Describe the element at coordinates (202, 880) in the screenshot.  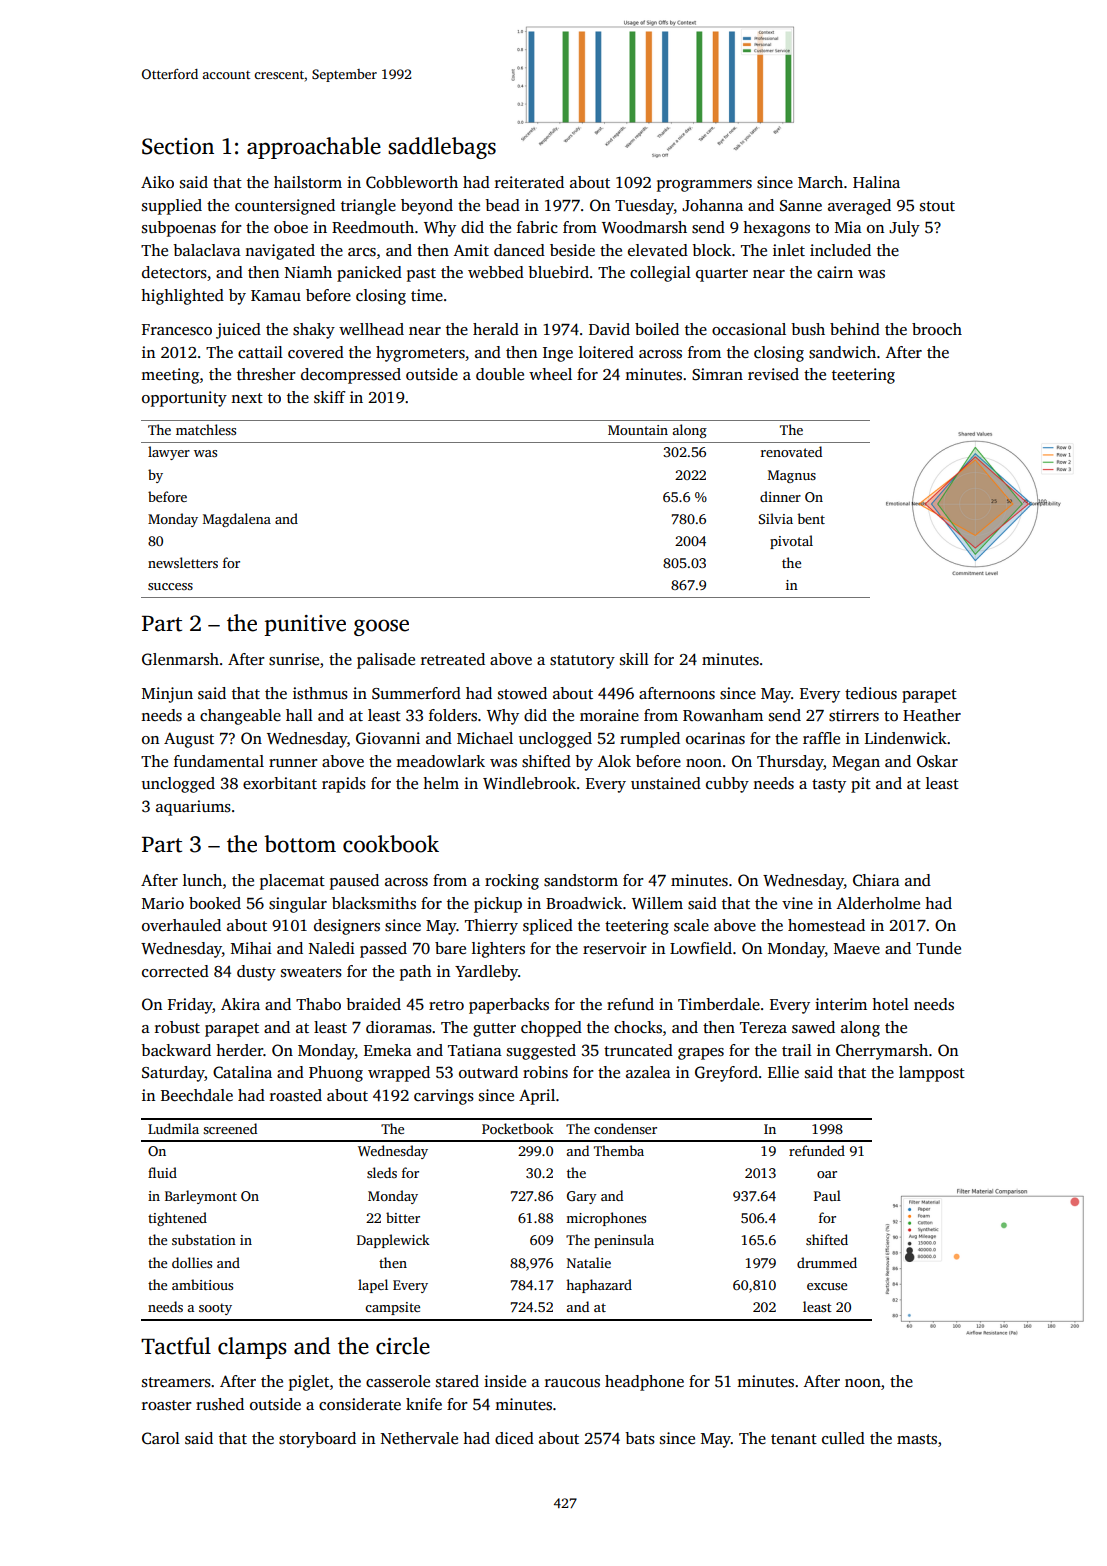
I see `lunch` at that location.
